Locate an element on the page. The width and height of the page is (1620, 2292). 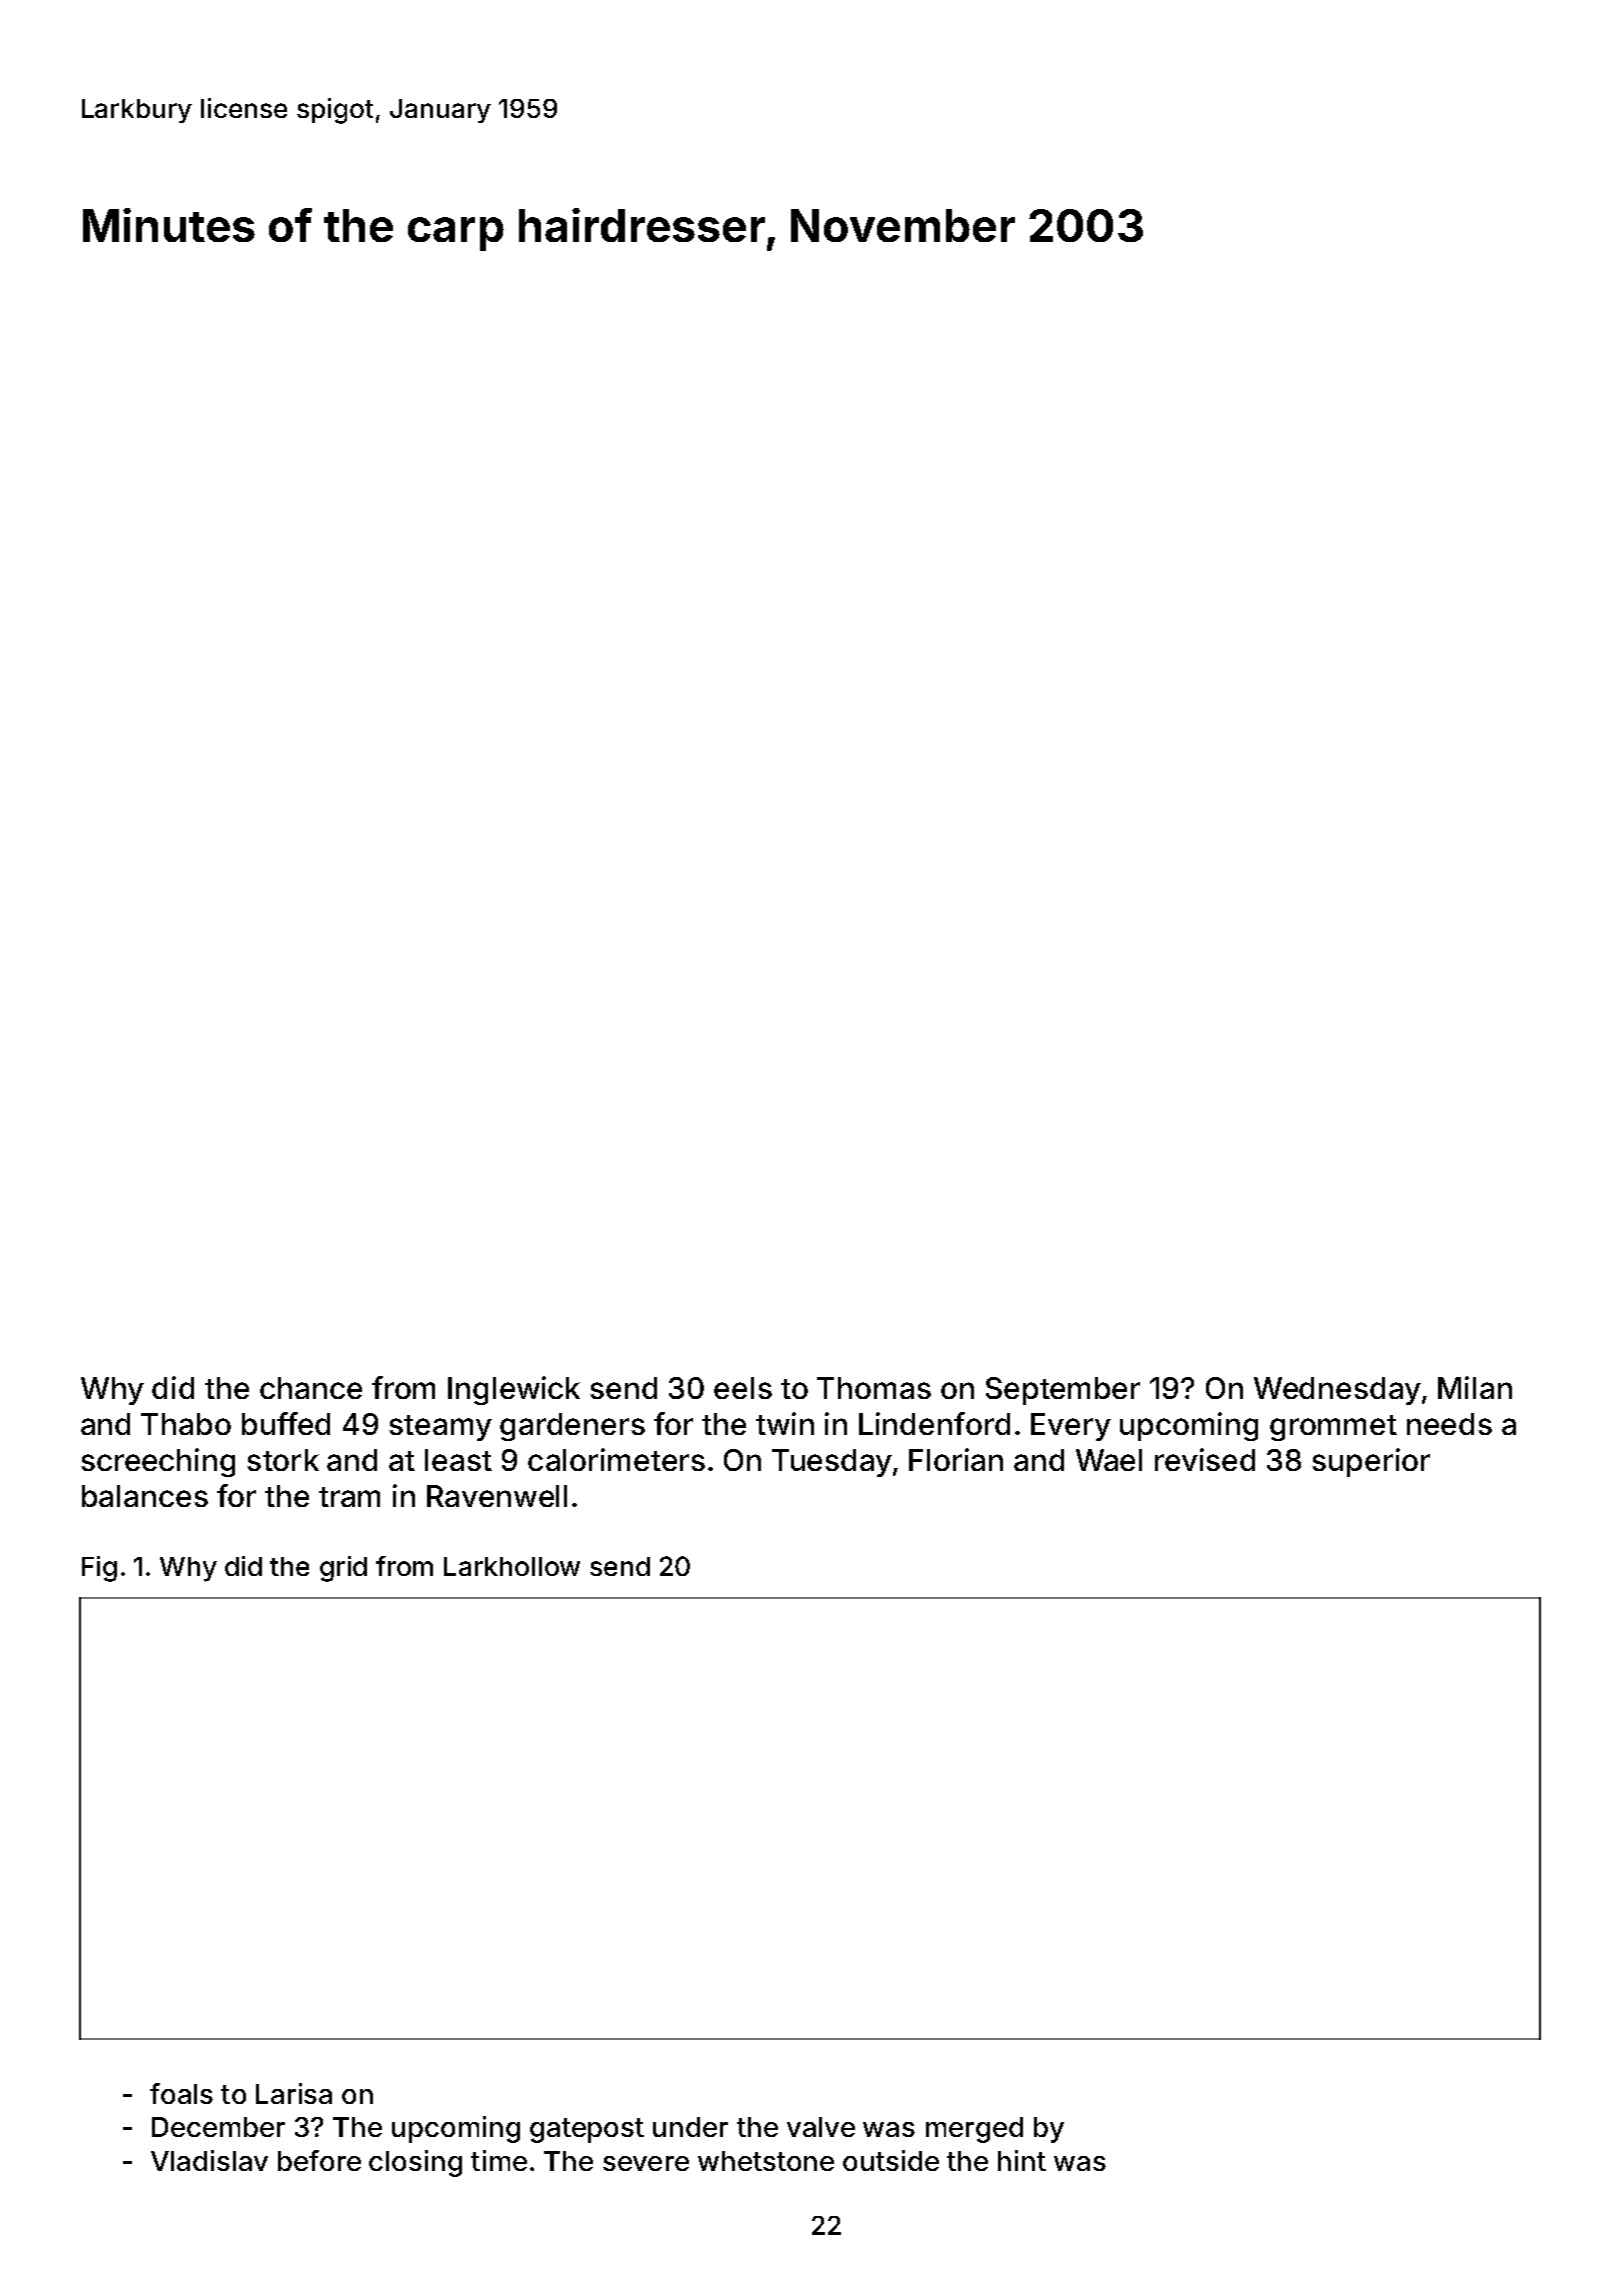
grid is located at coordinates (343, 1569).
